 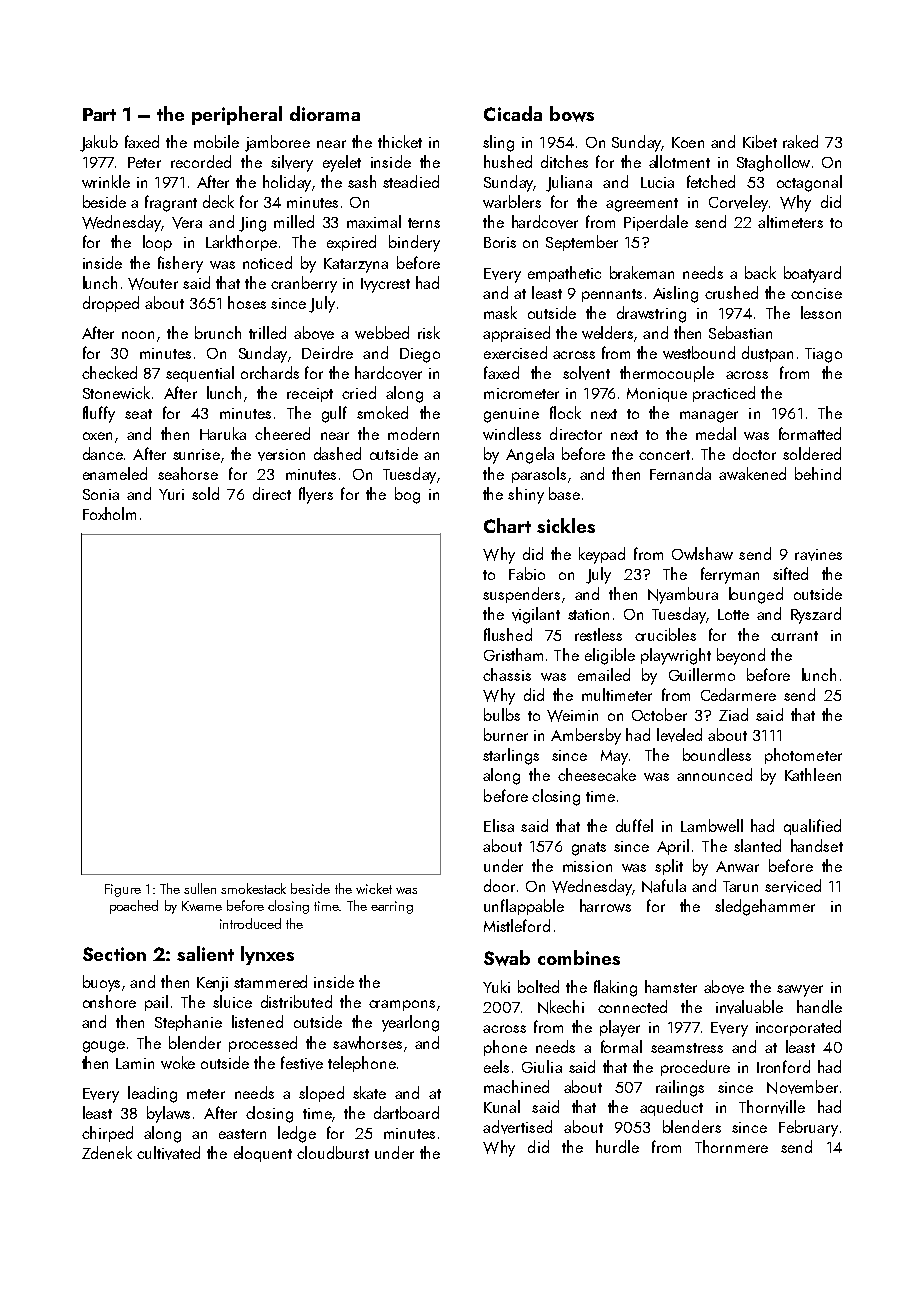 What do you see at coordinates (429, 332) in the screenshot?
I see `risk` at bounding box center [429, 332].
